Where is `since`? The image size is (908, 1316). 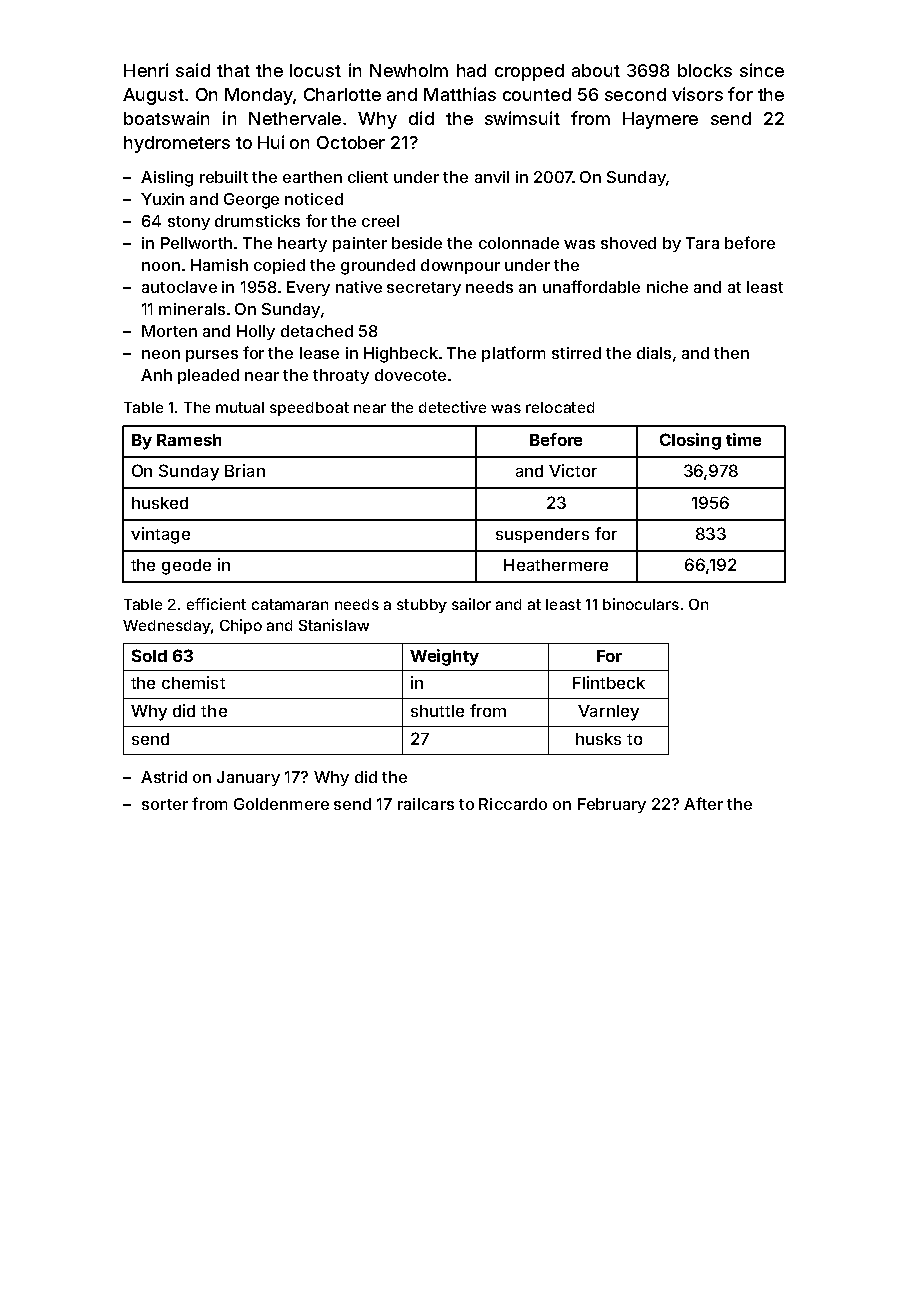
since is located at coordinates (762, 70).
